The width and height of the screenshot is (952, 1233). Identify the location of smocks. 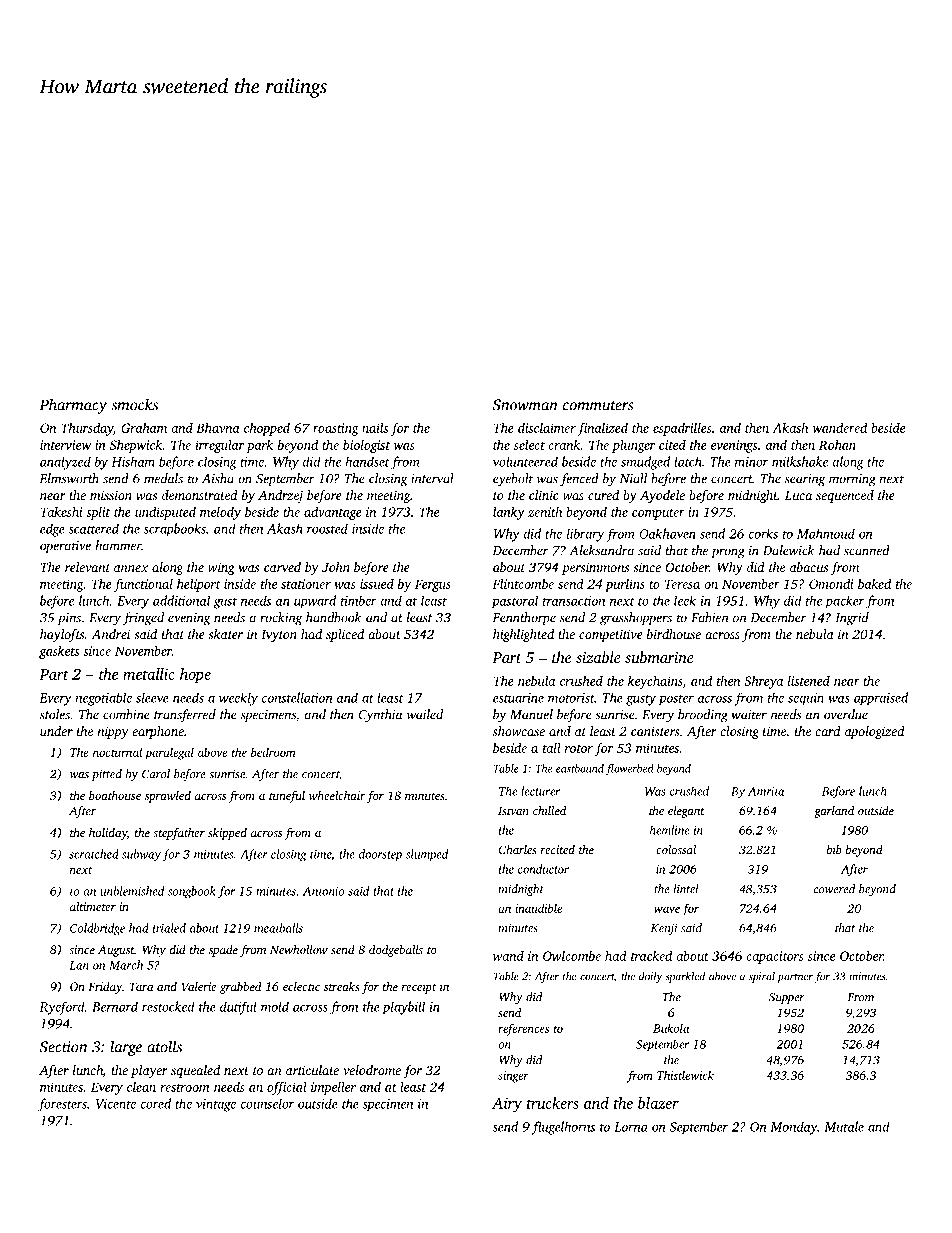
(134, 404).
